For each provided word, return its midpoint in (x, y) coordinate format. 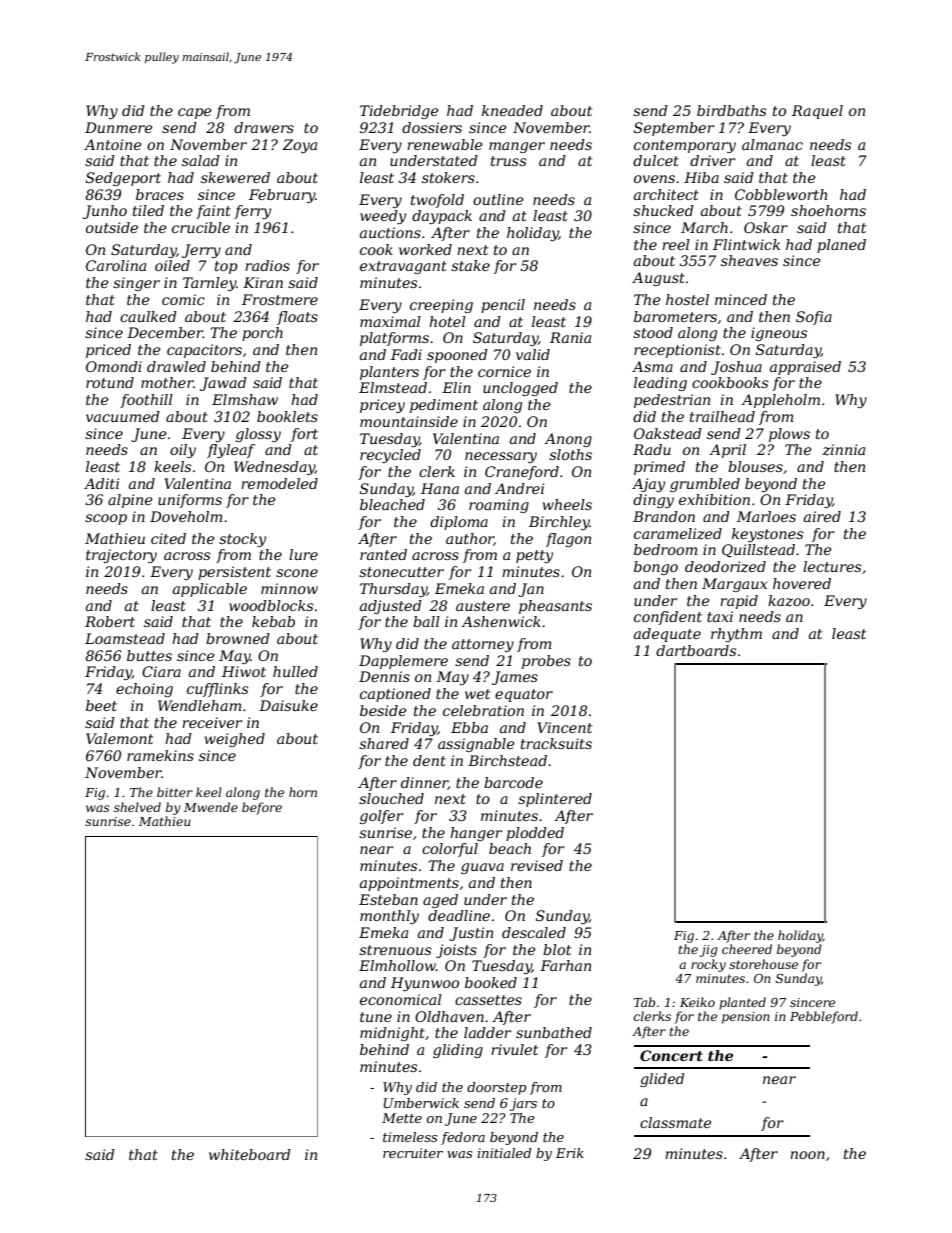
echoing (144, 690)
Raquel (817, 112)
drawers (264, 127)
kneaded (512, 110)
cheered (747, 949)
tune (376, 1017)
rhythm (736, 635)
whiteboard (250, 1154)
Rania (570, 337)
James (515, 678)
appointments (409, 884)
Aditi (101, 483)
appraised (805, 368)
